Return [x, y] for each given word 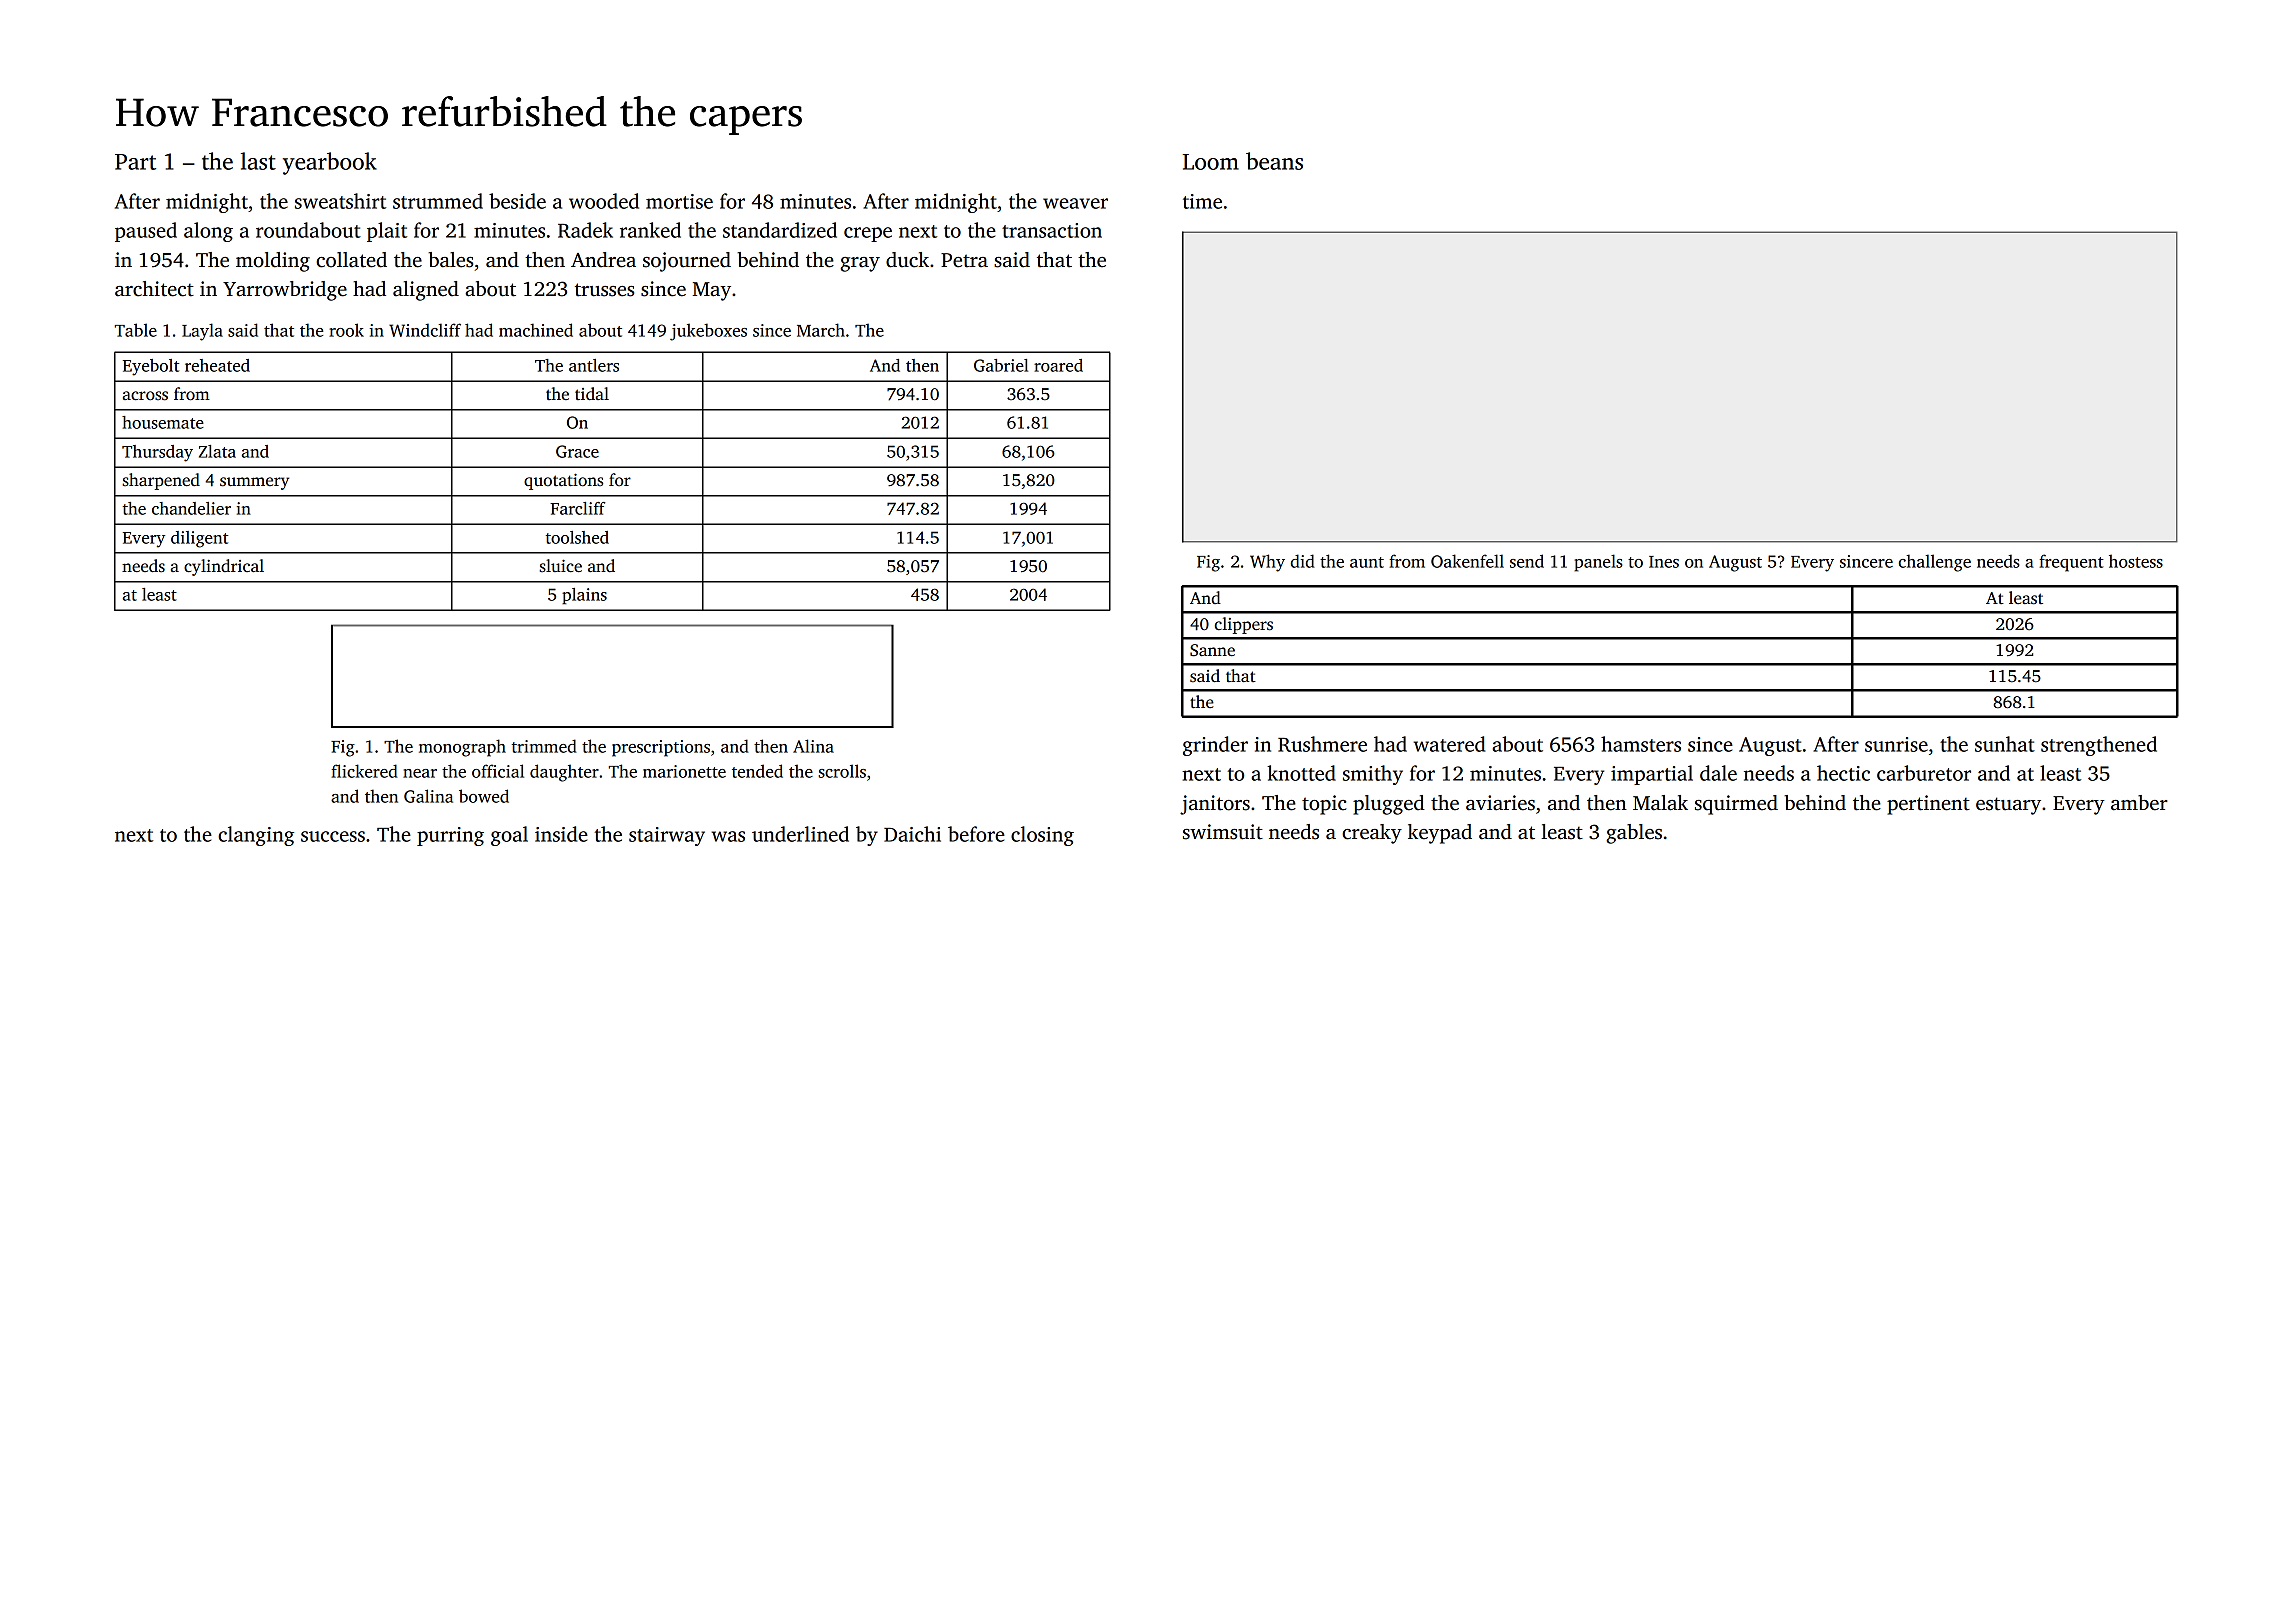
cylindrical [224, 567]
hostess [2136, 561]
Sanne [1212, 650]
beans [1274, 161]
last [258, 161]
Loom [1211, 162]
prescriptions [661, 748]
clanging [256, 836]
